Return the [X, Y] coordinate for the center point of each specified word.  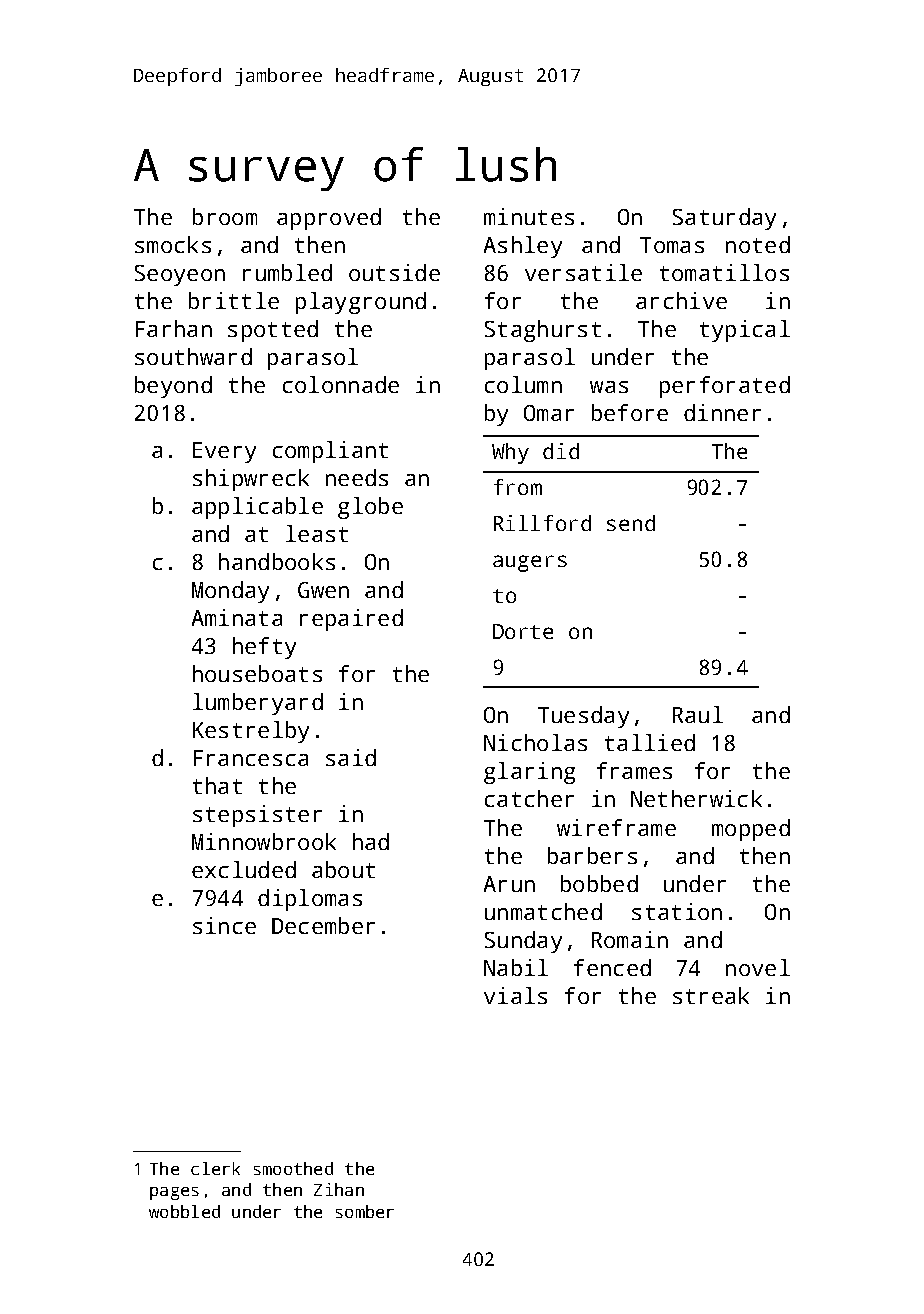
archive [681, 300]
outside [394, 272]
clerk [215, 1168]
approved [329, 219]
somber [365, 1211]
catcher [529, 798]
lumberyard [258, 704]
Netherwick [696, 798]
